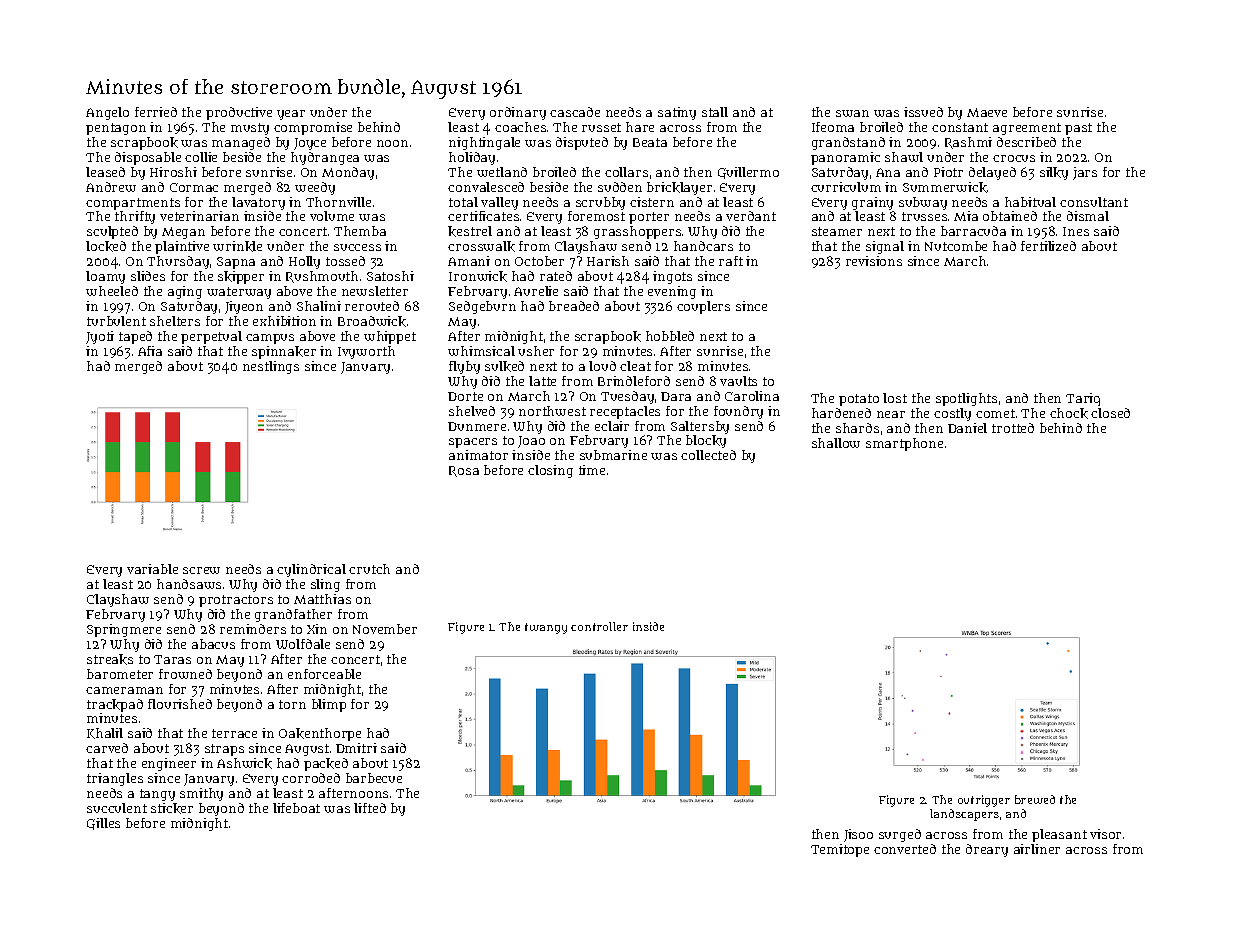 This screenshot has height=952, width=1233. I want to click on lifeboat, so click(296, 808).
